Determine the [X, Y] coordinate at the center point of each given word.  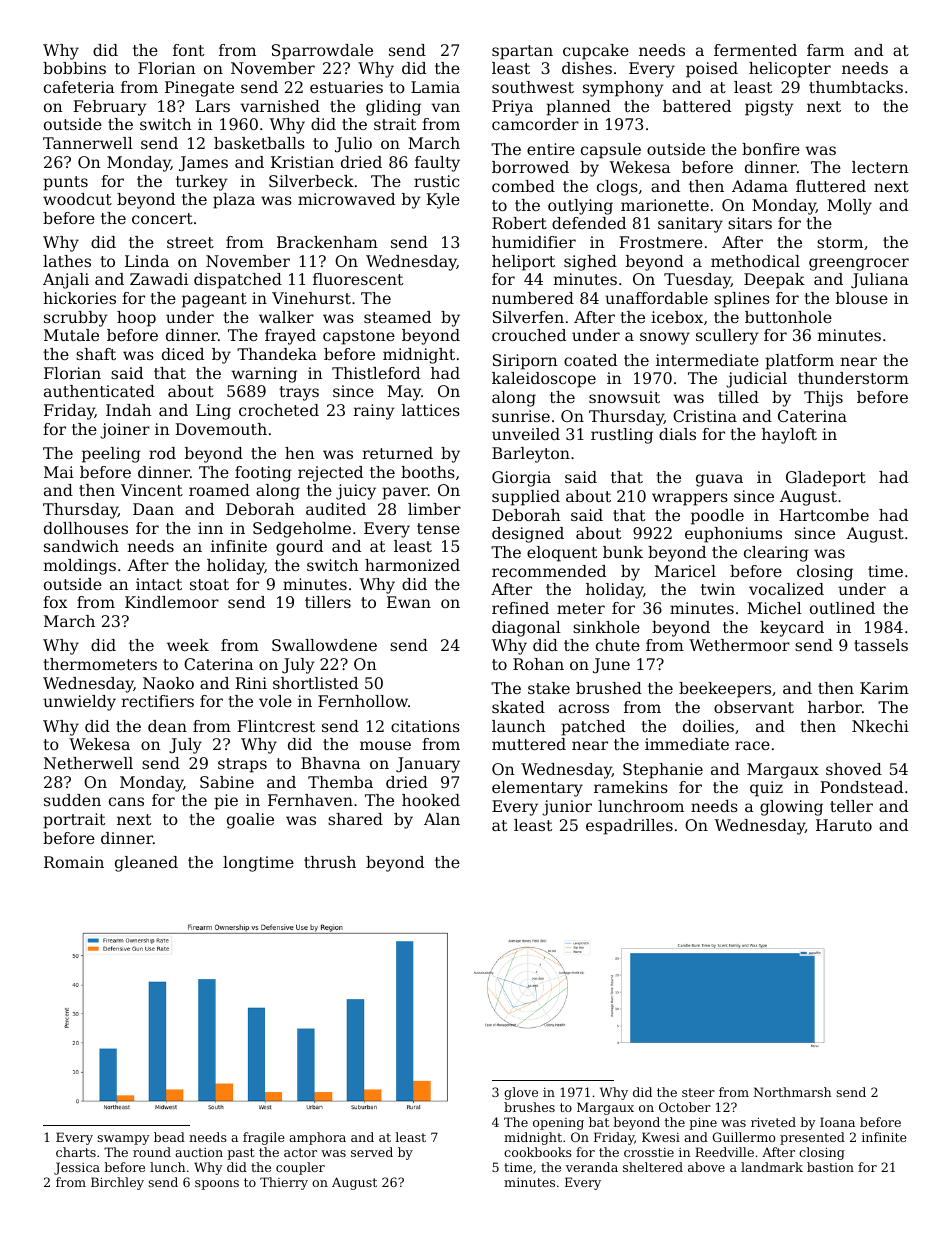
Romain [74, 862]
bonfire [771, 149]
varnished [280, 106]
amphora [317, 1138]
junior [567, 808]
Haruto [844, 825]
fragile [264, 1138]
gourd [299, 548]
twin [718, 589]
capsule [611, 151]
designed [528, 535]
